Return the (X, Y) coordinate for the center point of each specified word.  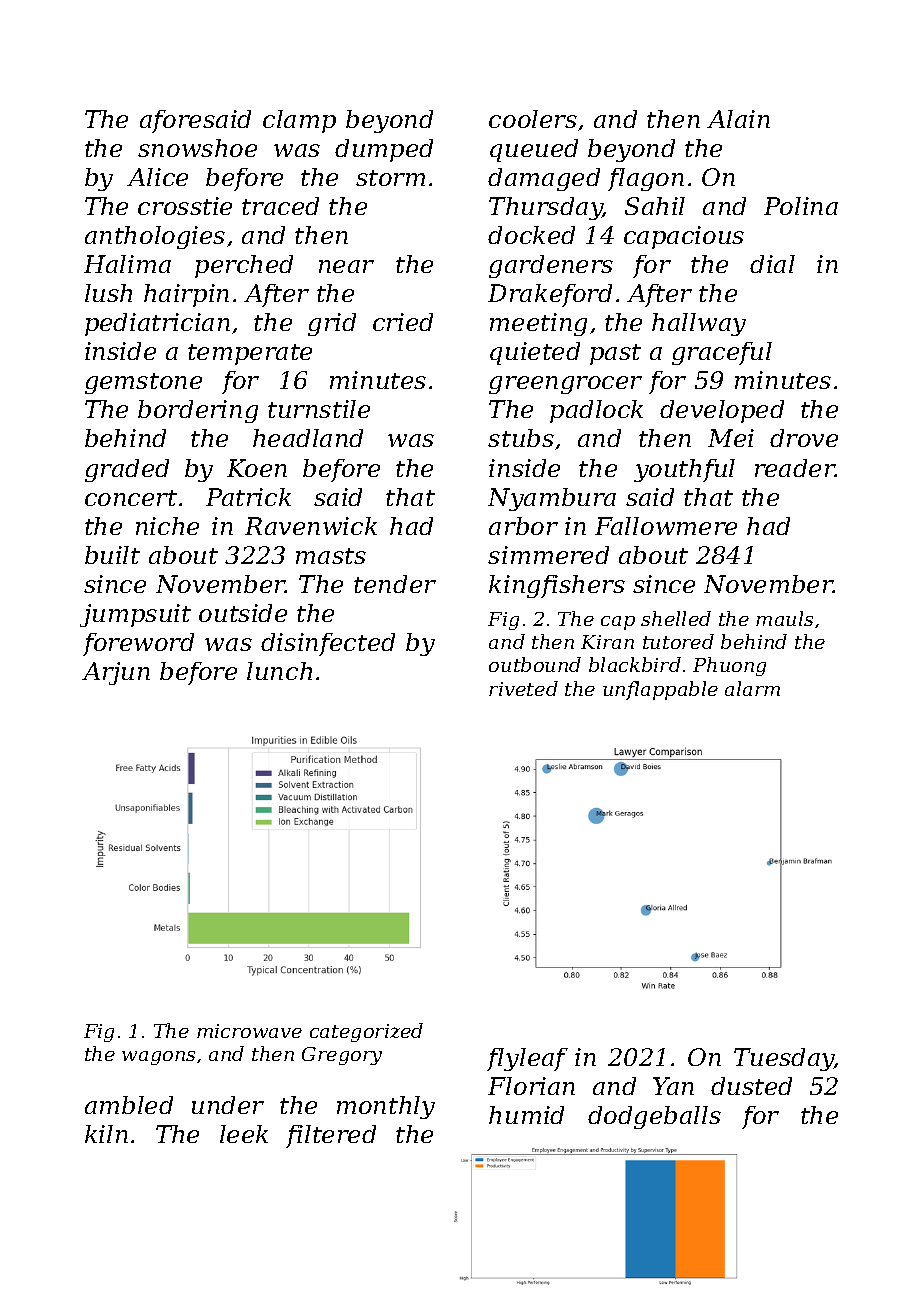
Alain (738, 119)
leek (244, 1134)
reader (795, 468)
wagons (158, 1058)
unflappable (660, 690)
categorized (366, 1032)
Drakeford (550, 295)
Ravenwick (311, 526)
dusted (751, 1086)
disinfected (328, 644)
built (112, 555)
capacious (684, 237)
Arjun (116, 673)
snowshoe (197, 148)
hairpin (186, 295)
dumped (384, 150)
